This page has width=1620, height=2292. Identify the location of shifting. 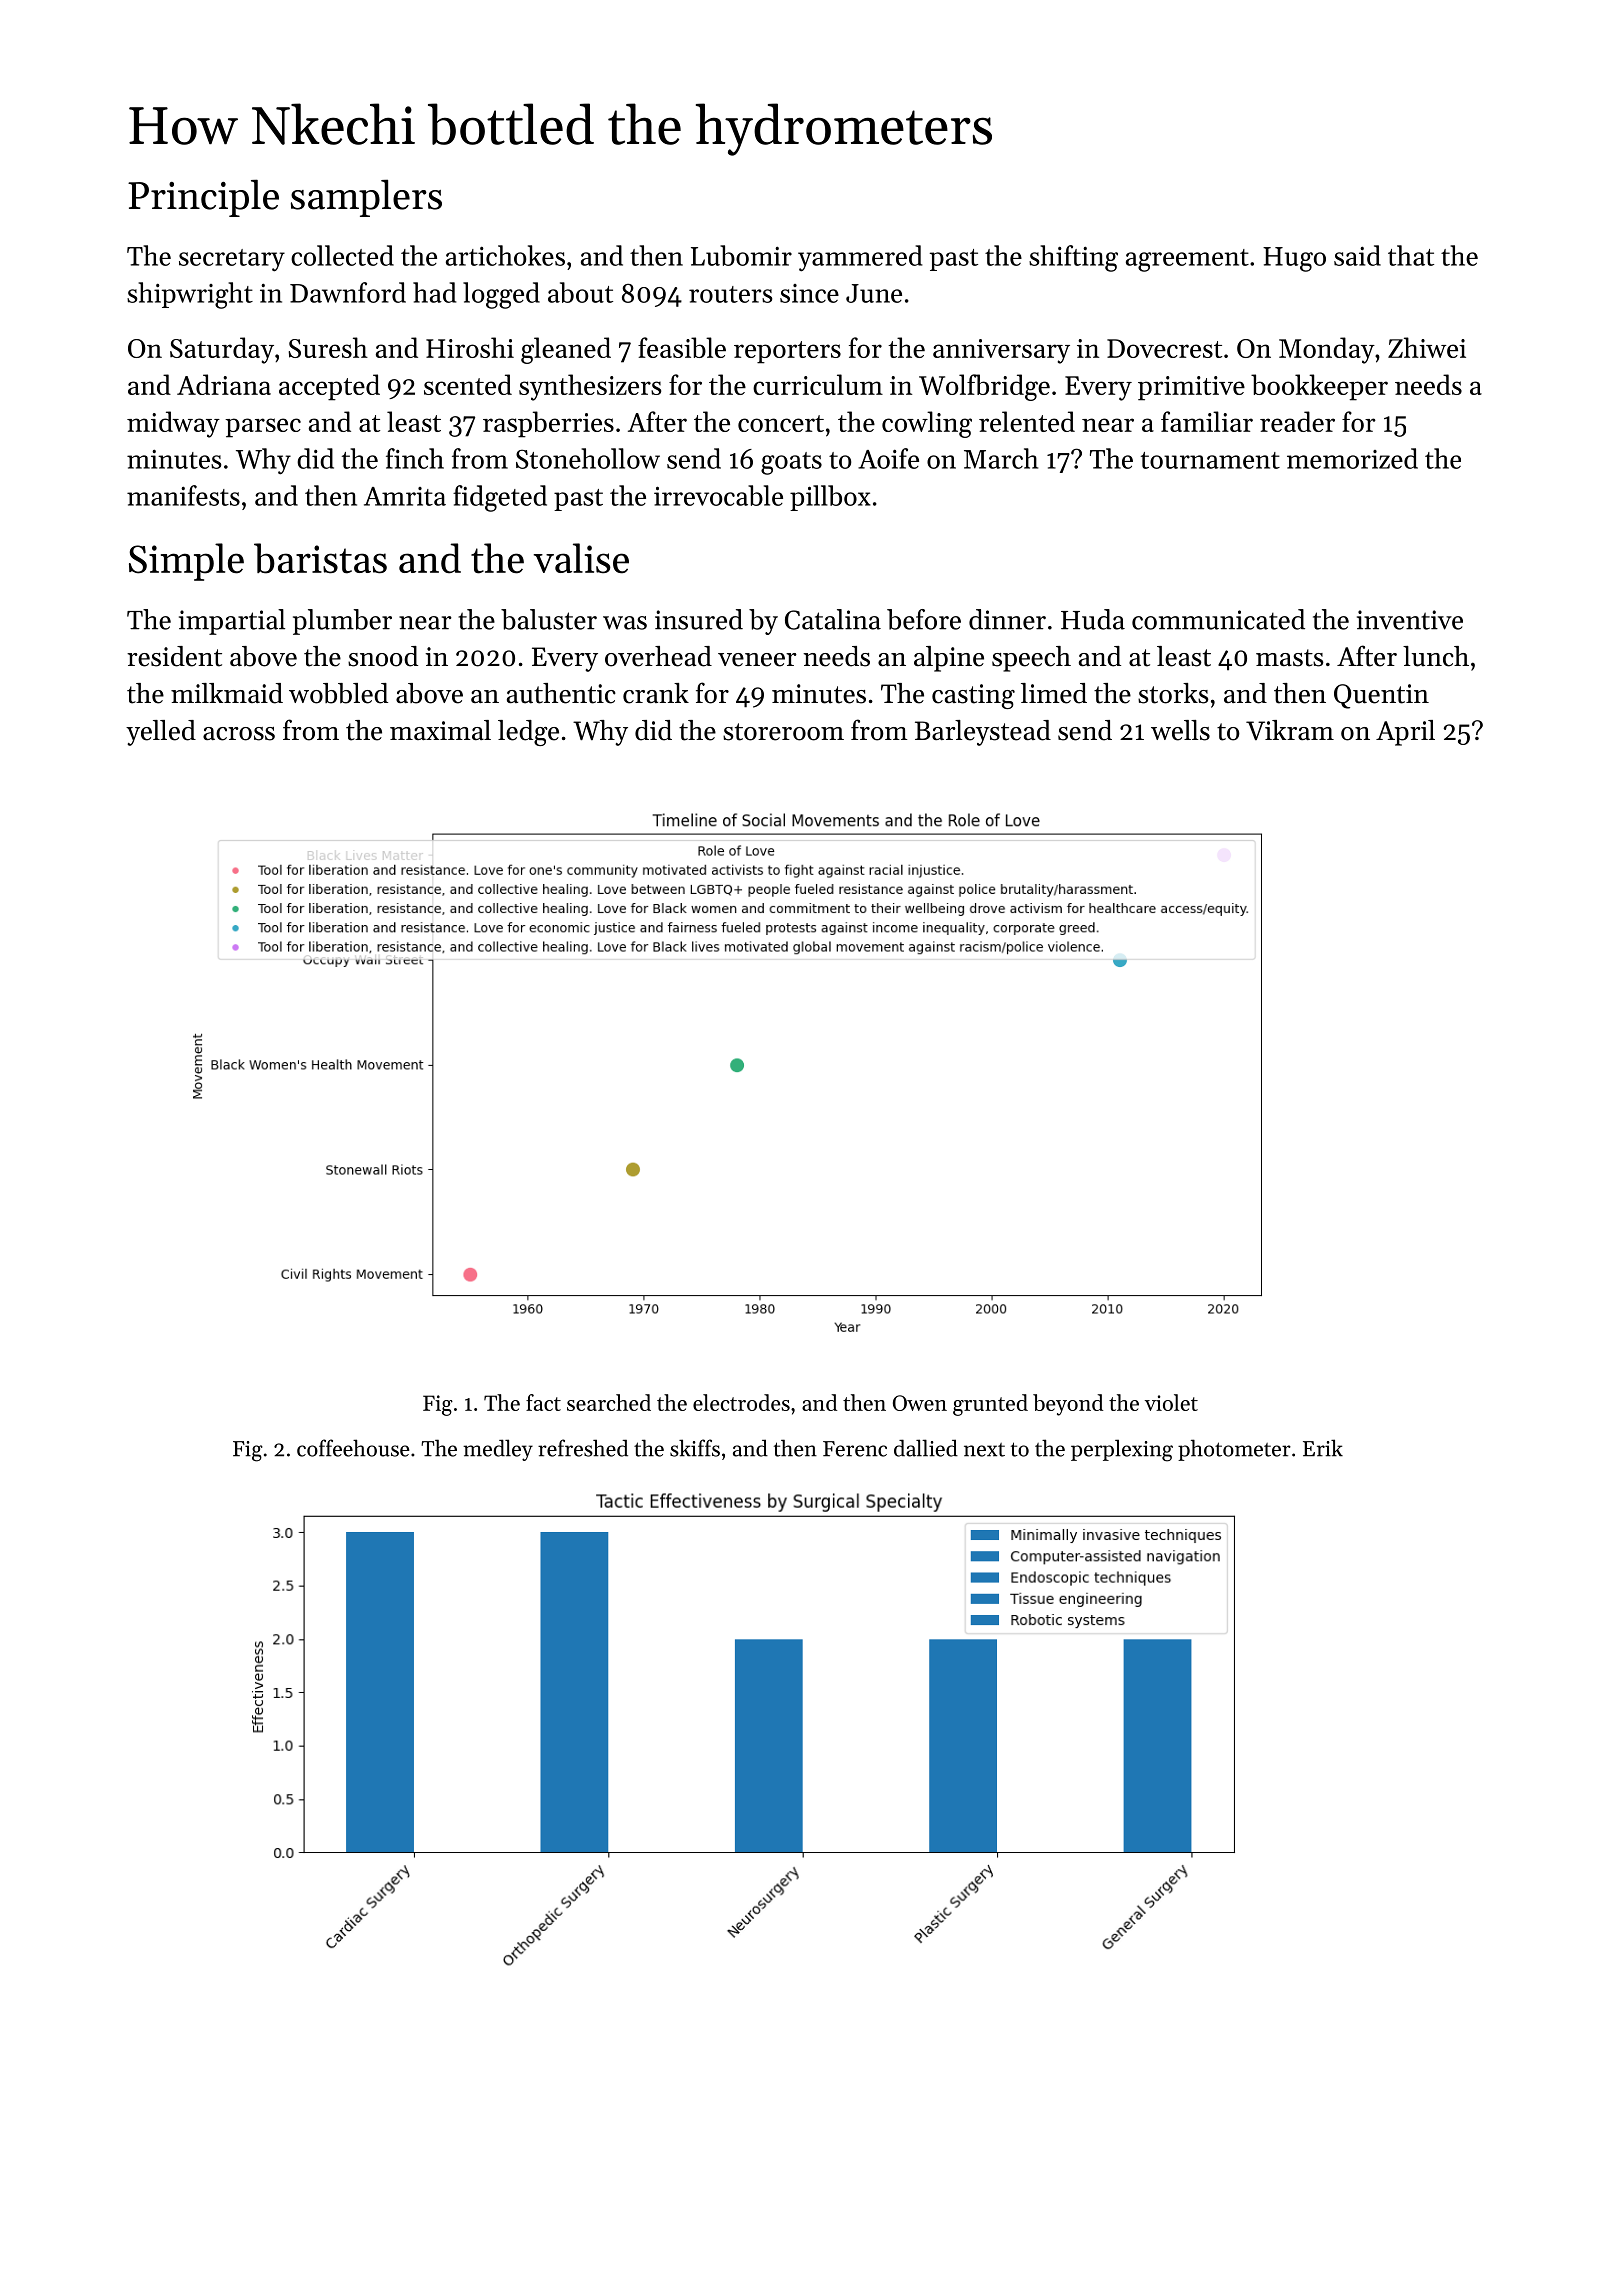
(1073, 258).
